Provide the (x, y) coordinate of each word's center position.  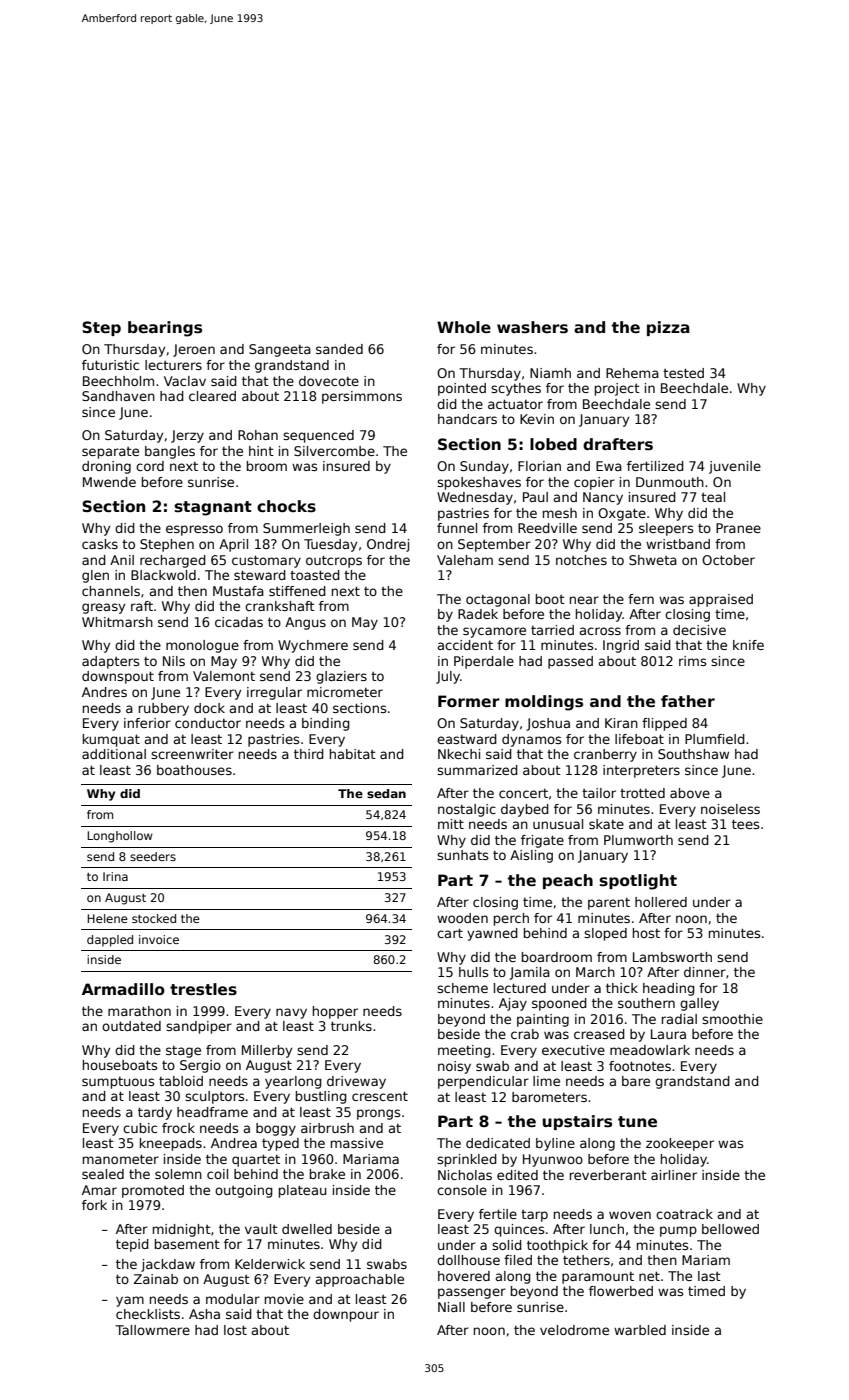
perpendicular (483, 1082)
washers (532, 327)
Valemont (224, 676)
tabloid (181, 1081)
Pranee (738, 528)
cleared (212, 396)
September (494, 545)
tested (683, 373)
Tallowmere (152, 1330)
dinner (705, 972)
